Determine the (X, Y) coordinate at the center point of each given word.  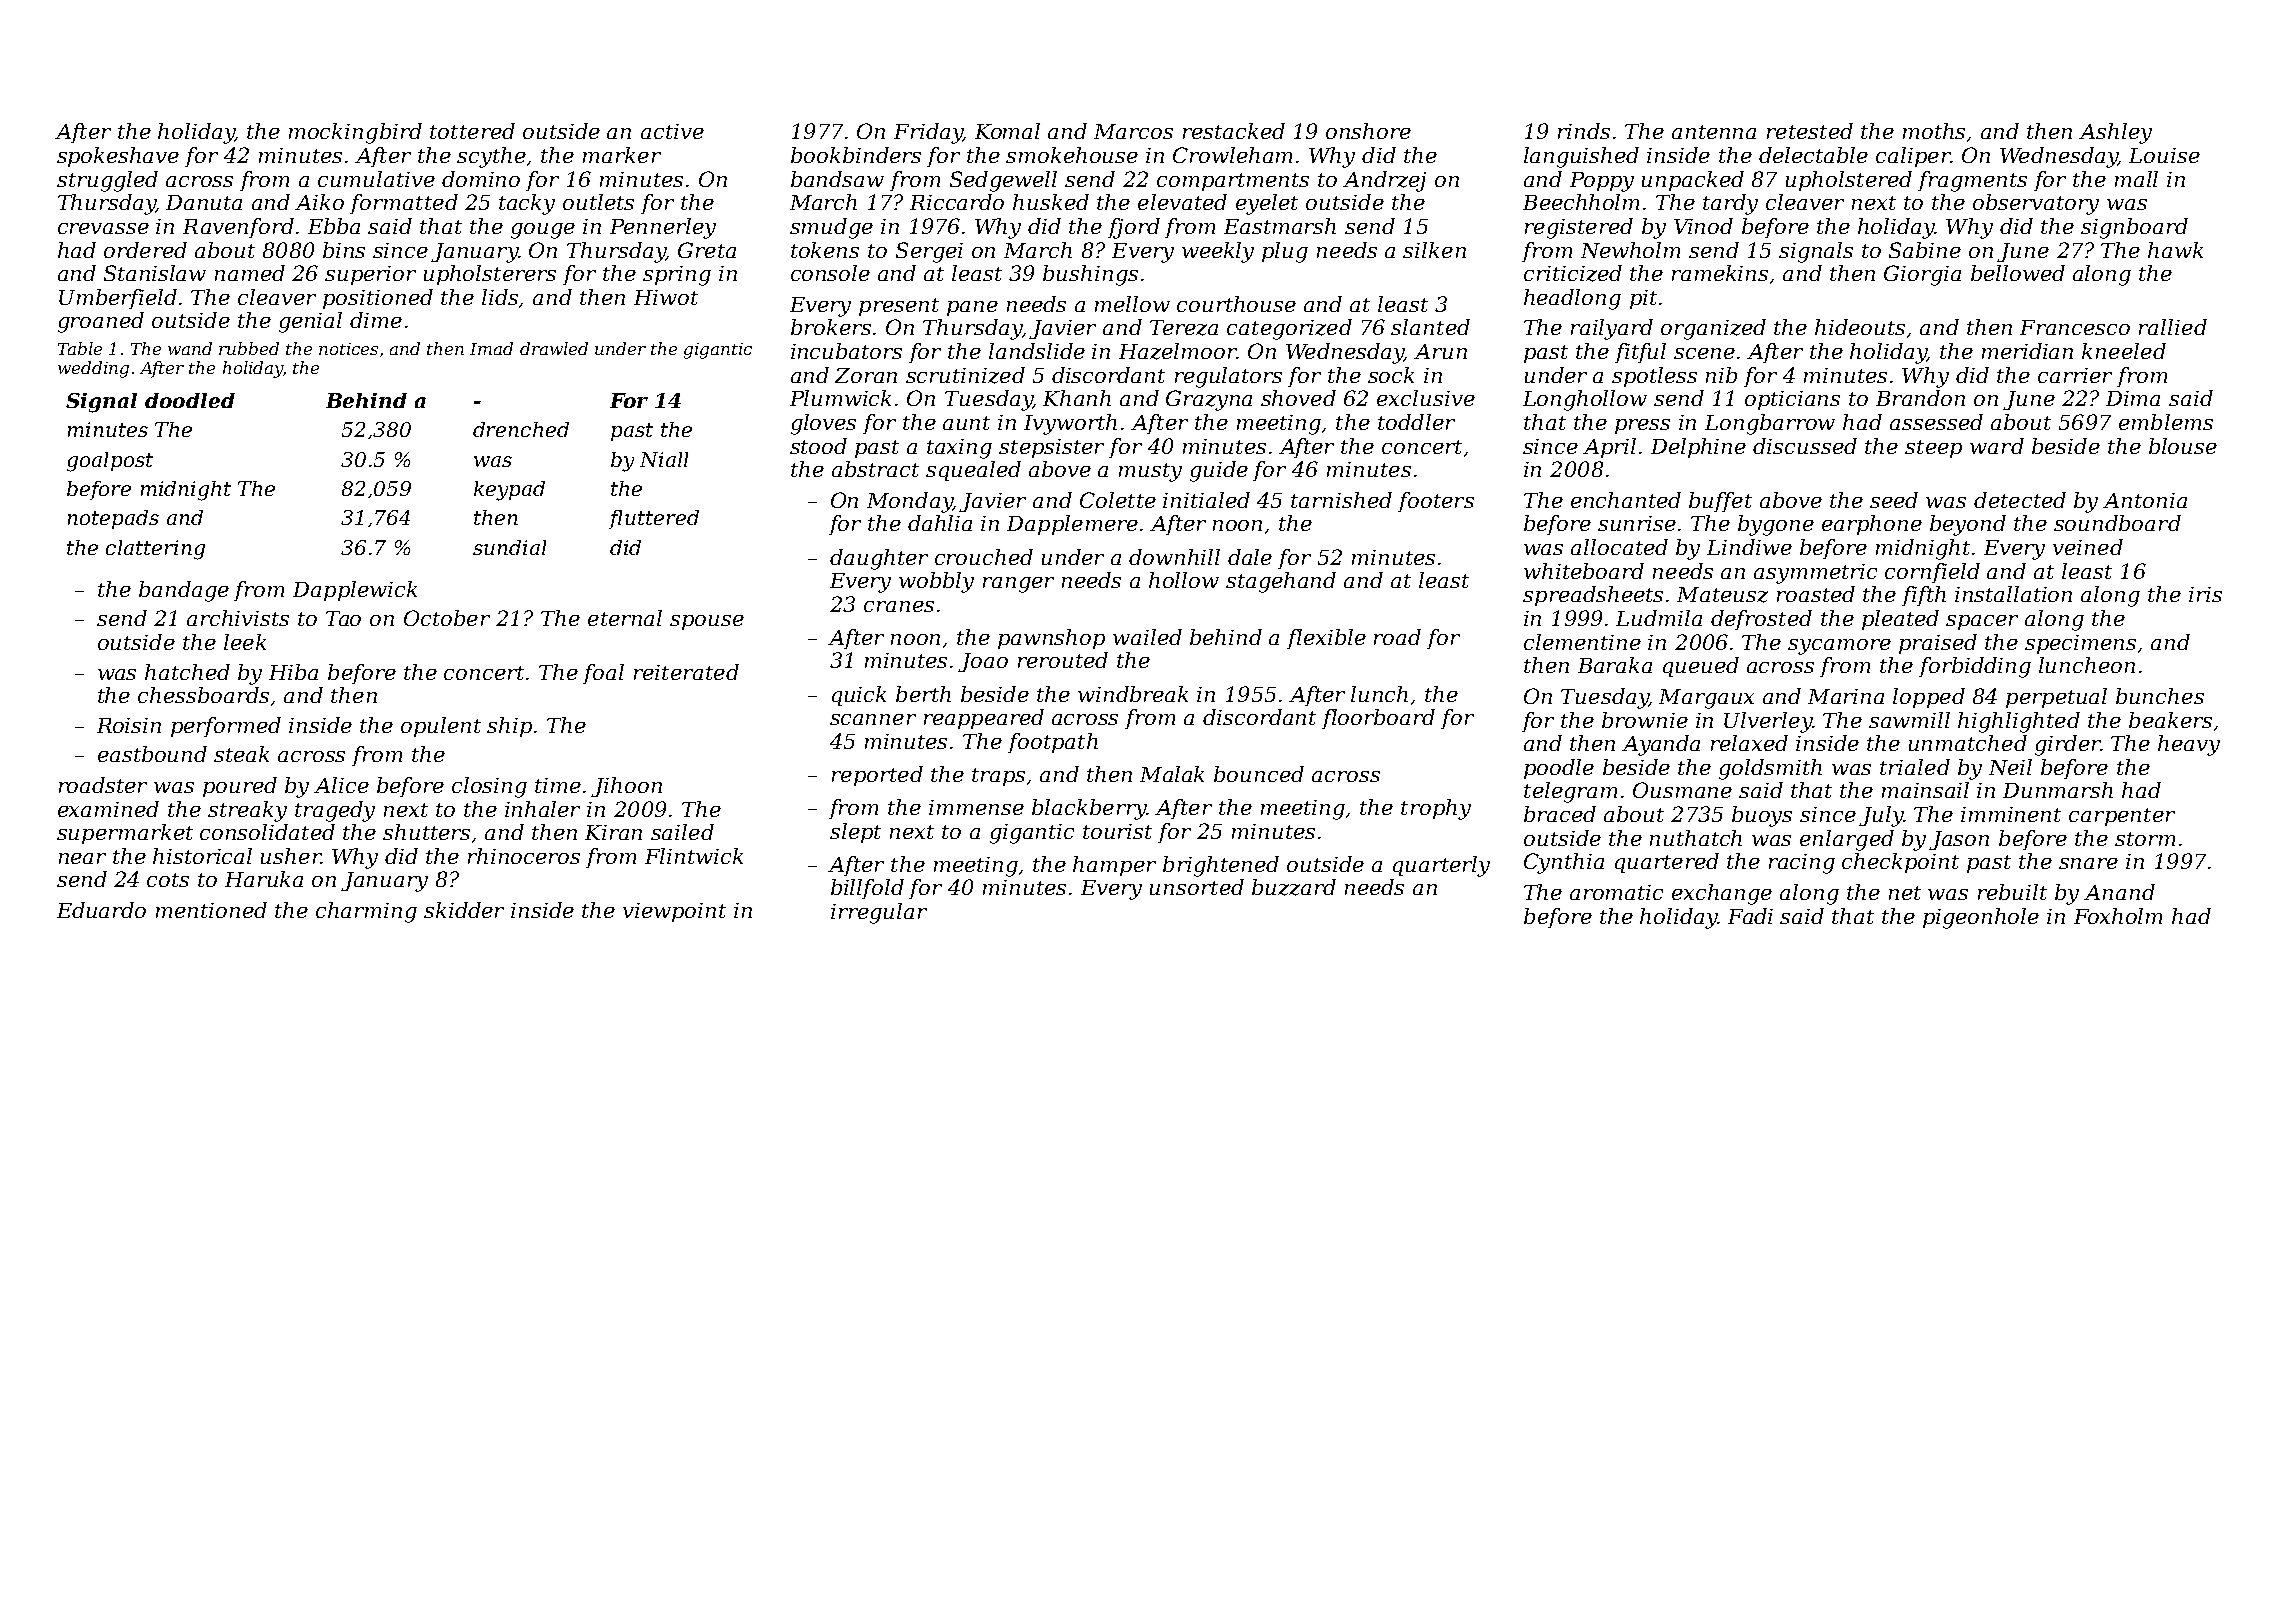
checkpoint (1900, 863)
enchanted (1626, 500)
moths (1934, 131)
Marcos (1133, 131)
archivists (238, 618)
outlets (598, 202)
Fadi (1750, 916)
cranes (899, 606)
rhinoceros (524, 856)
